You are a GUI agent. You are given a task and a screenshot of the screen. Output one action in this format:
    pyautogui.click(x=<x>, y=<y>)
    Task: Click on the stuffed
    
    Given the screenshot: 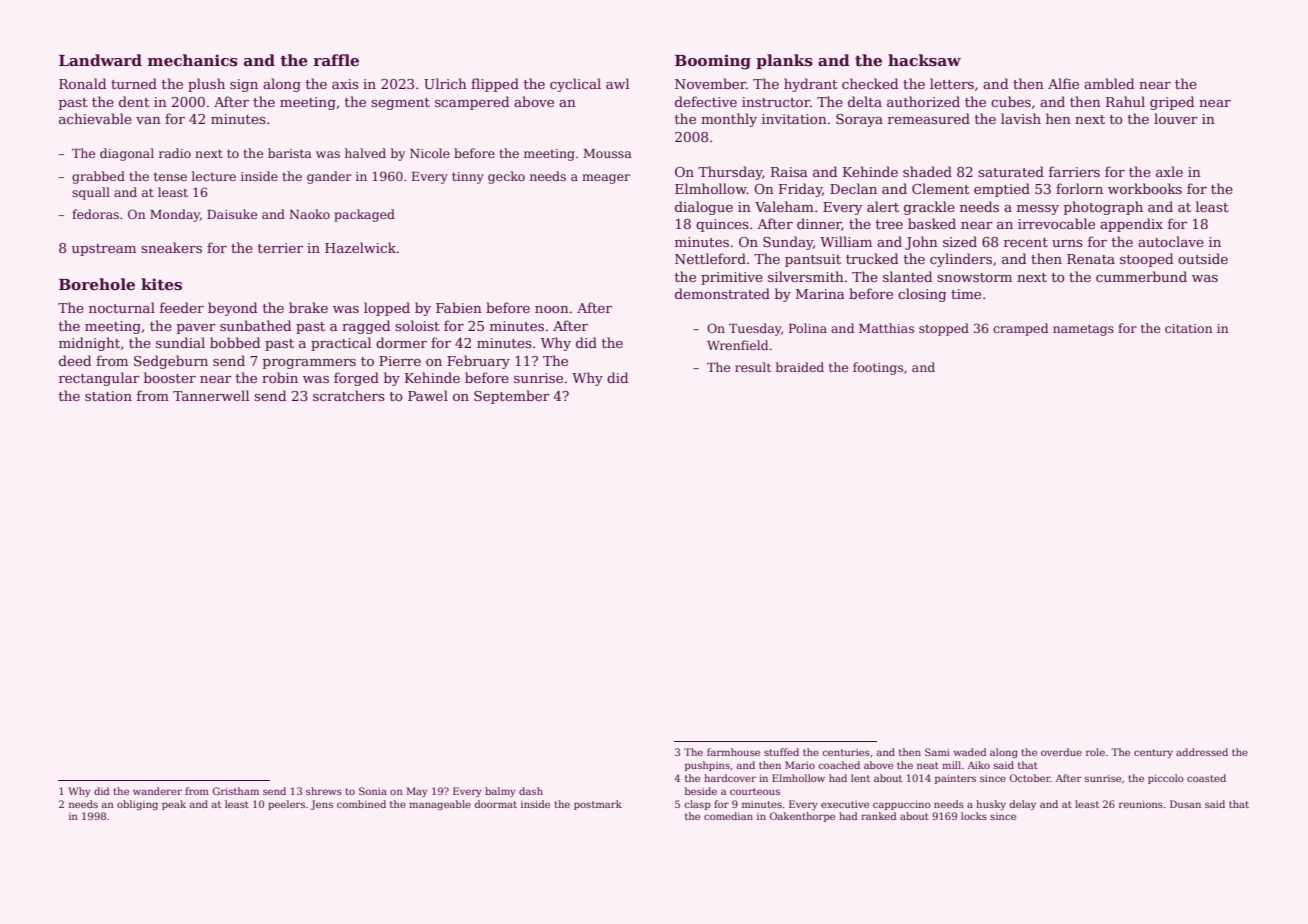 What is the action you would take?
    pyautogui.click(x=781, y=752)
